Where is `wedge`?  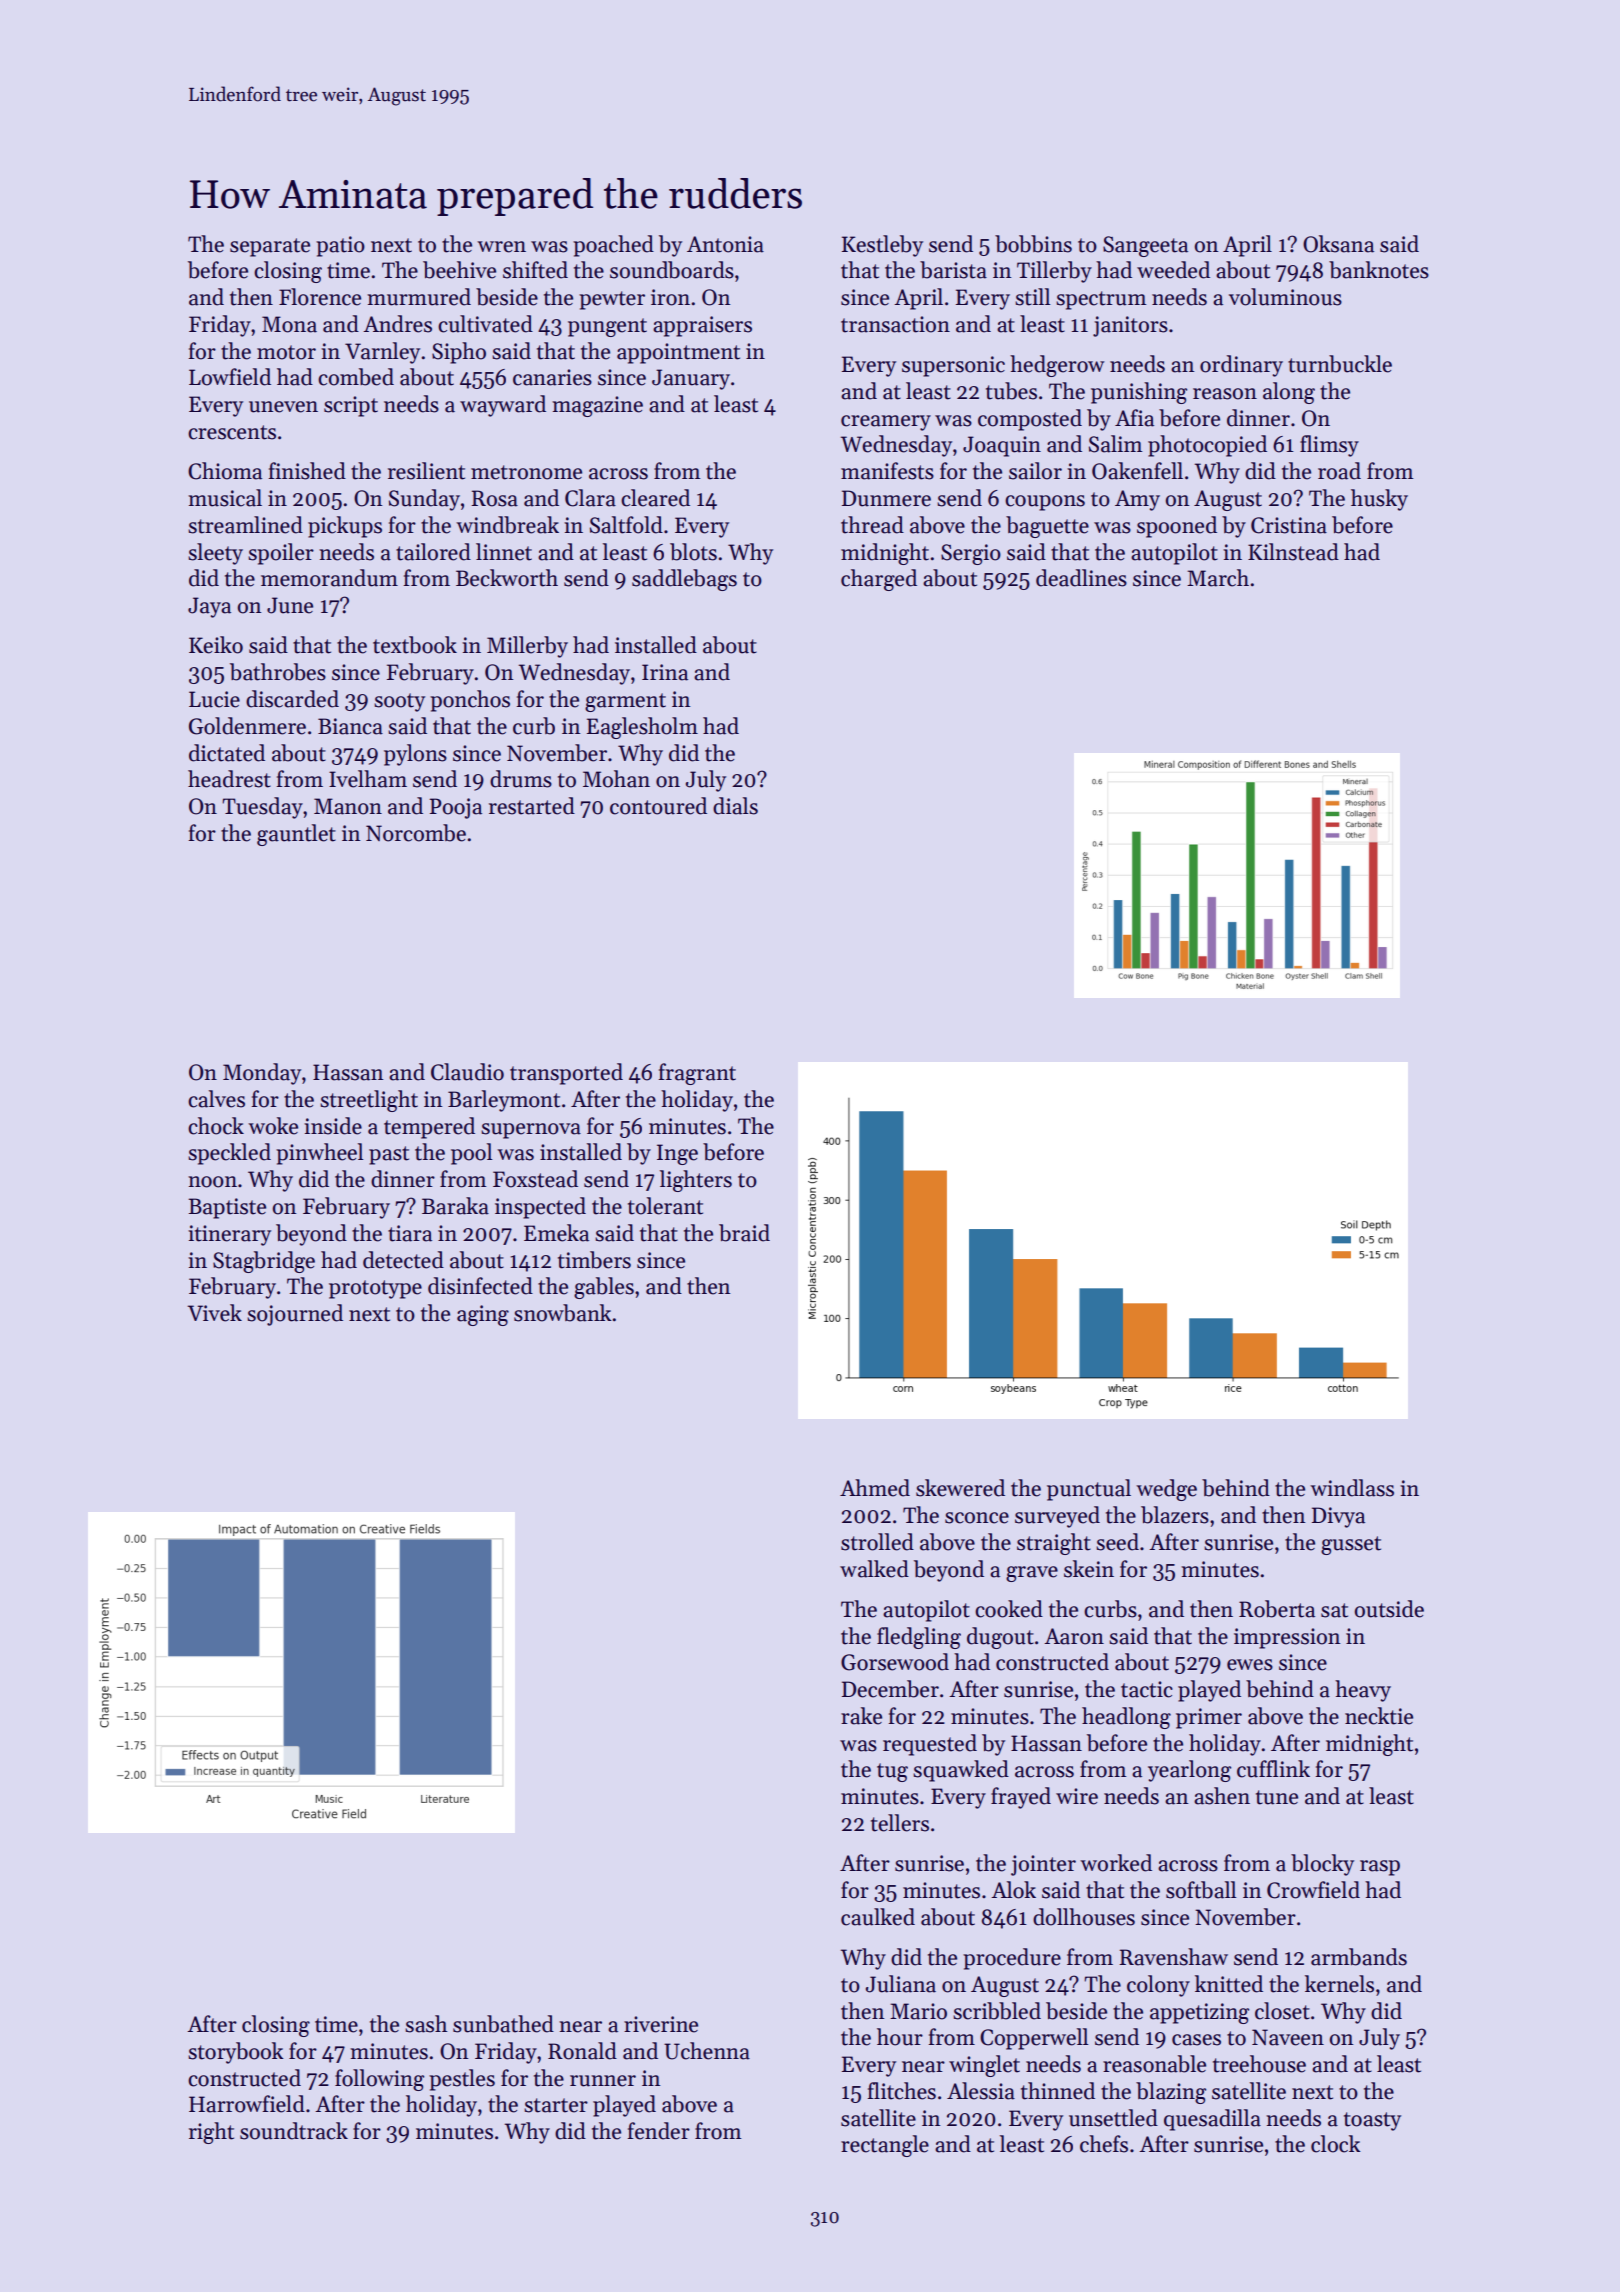 wedge is located at coordinates (1166, 1490).
